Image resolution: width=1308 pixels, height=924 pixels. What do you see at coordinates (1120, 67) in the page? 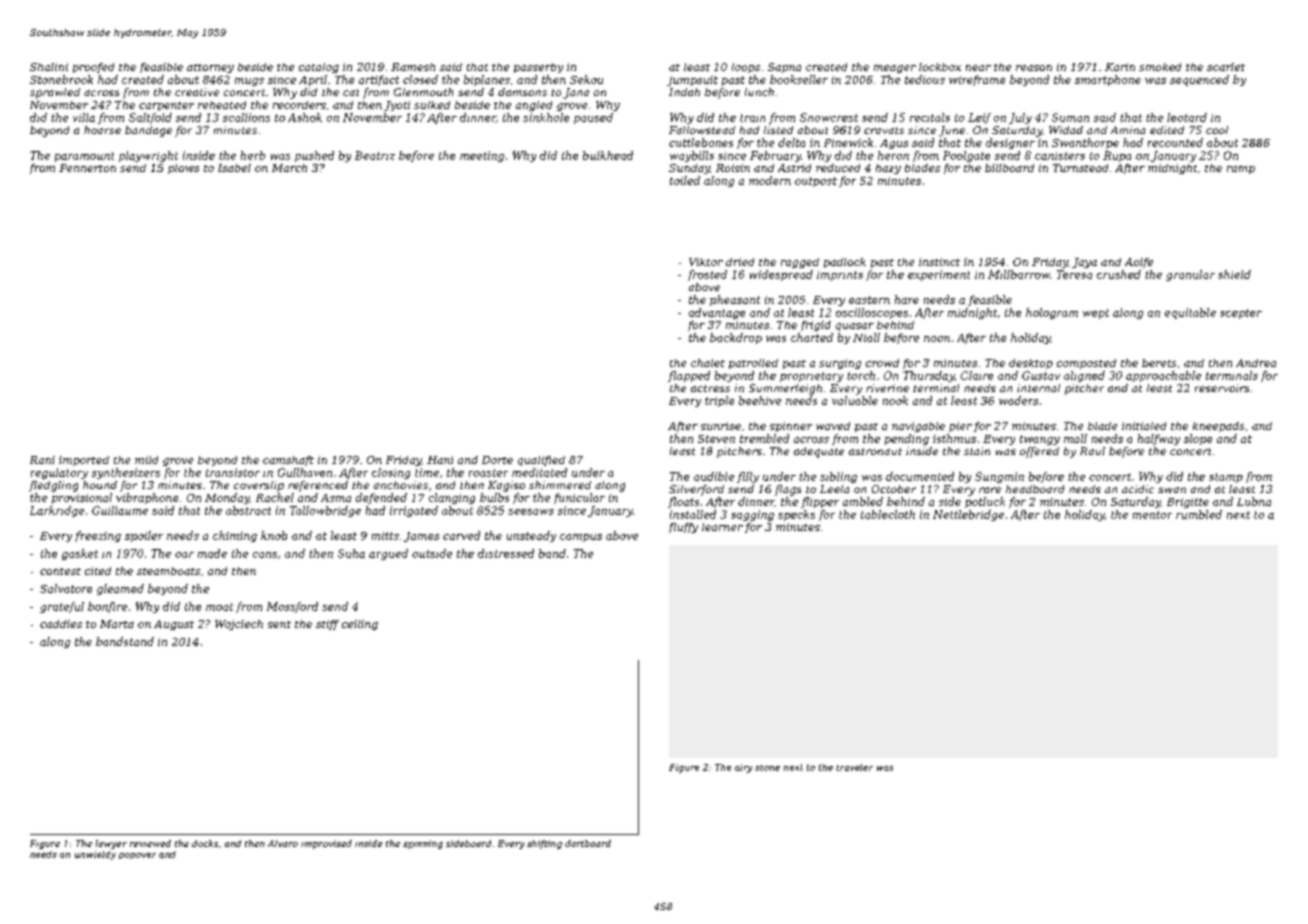
I see `Karin` at bounding box center [1120, 67].
